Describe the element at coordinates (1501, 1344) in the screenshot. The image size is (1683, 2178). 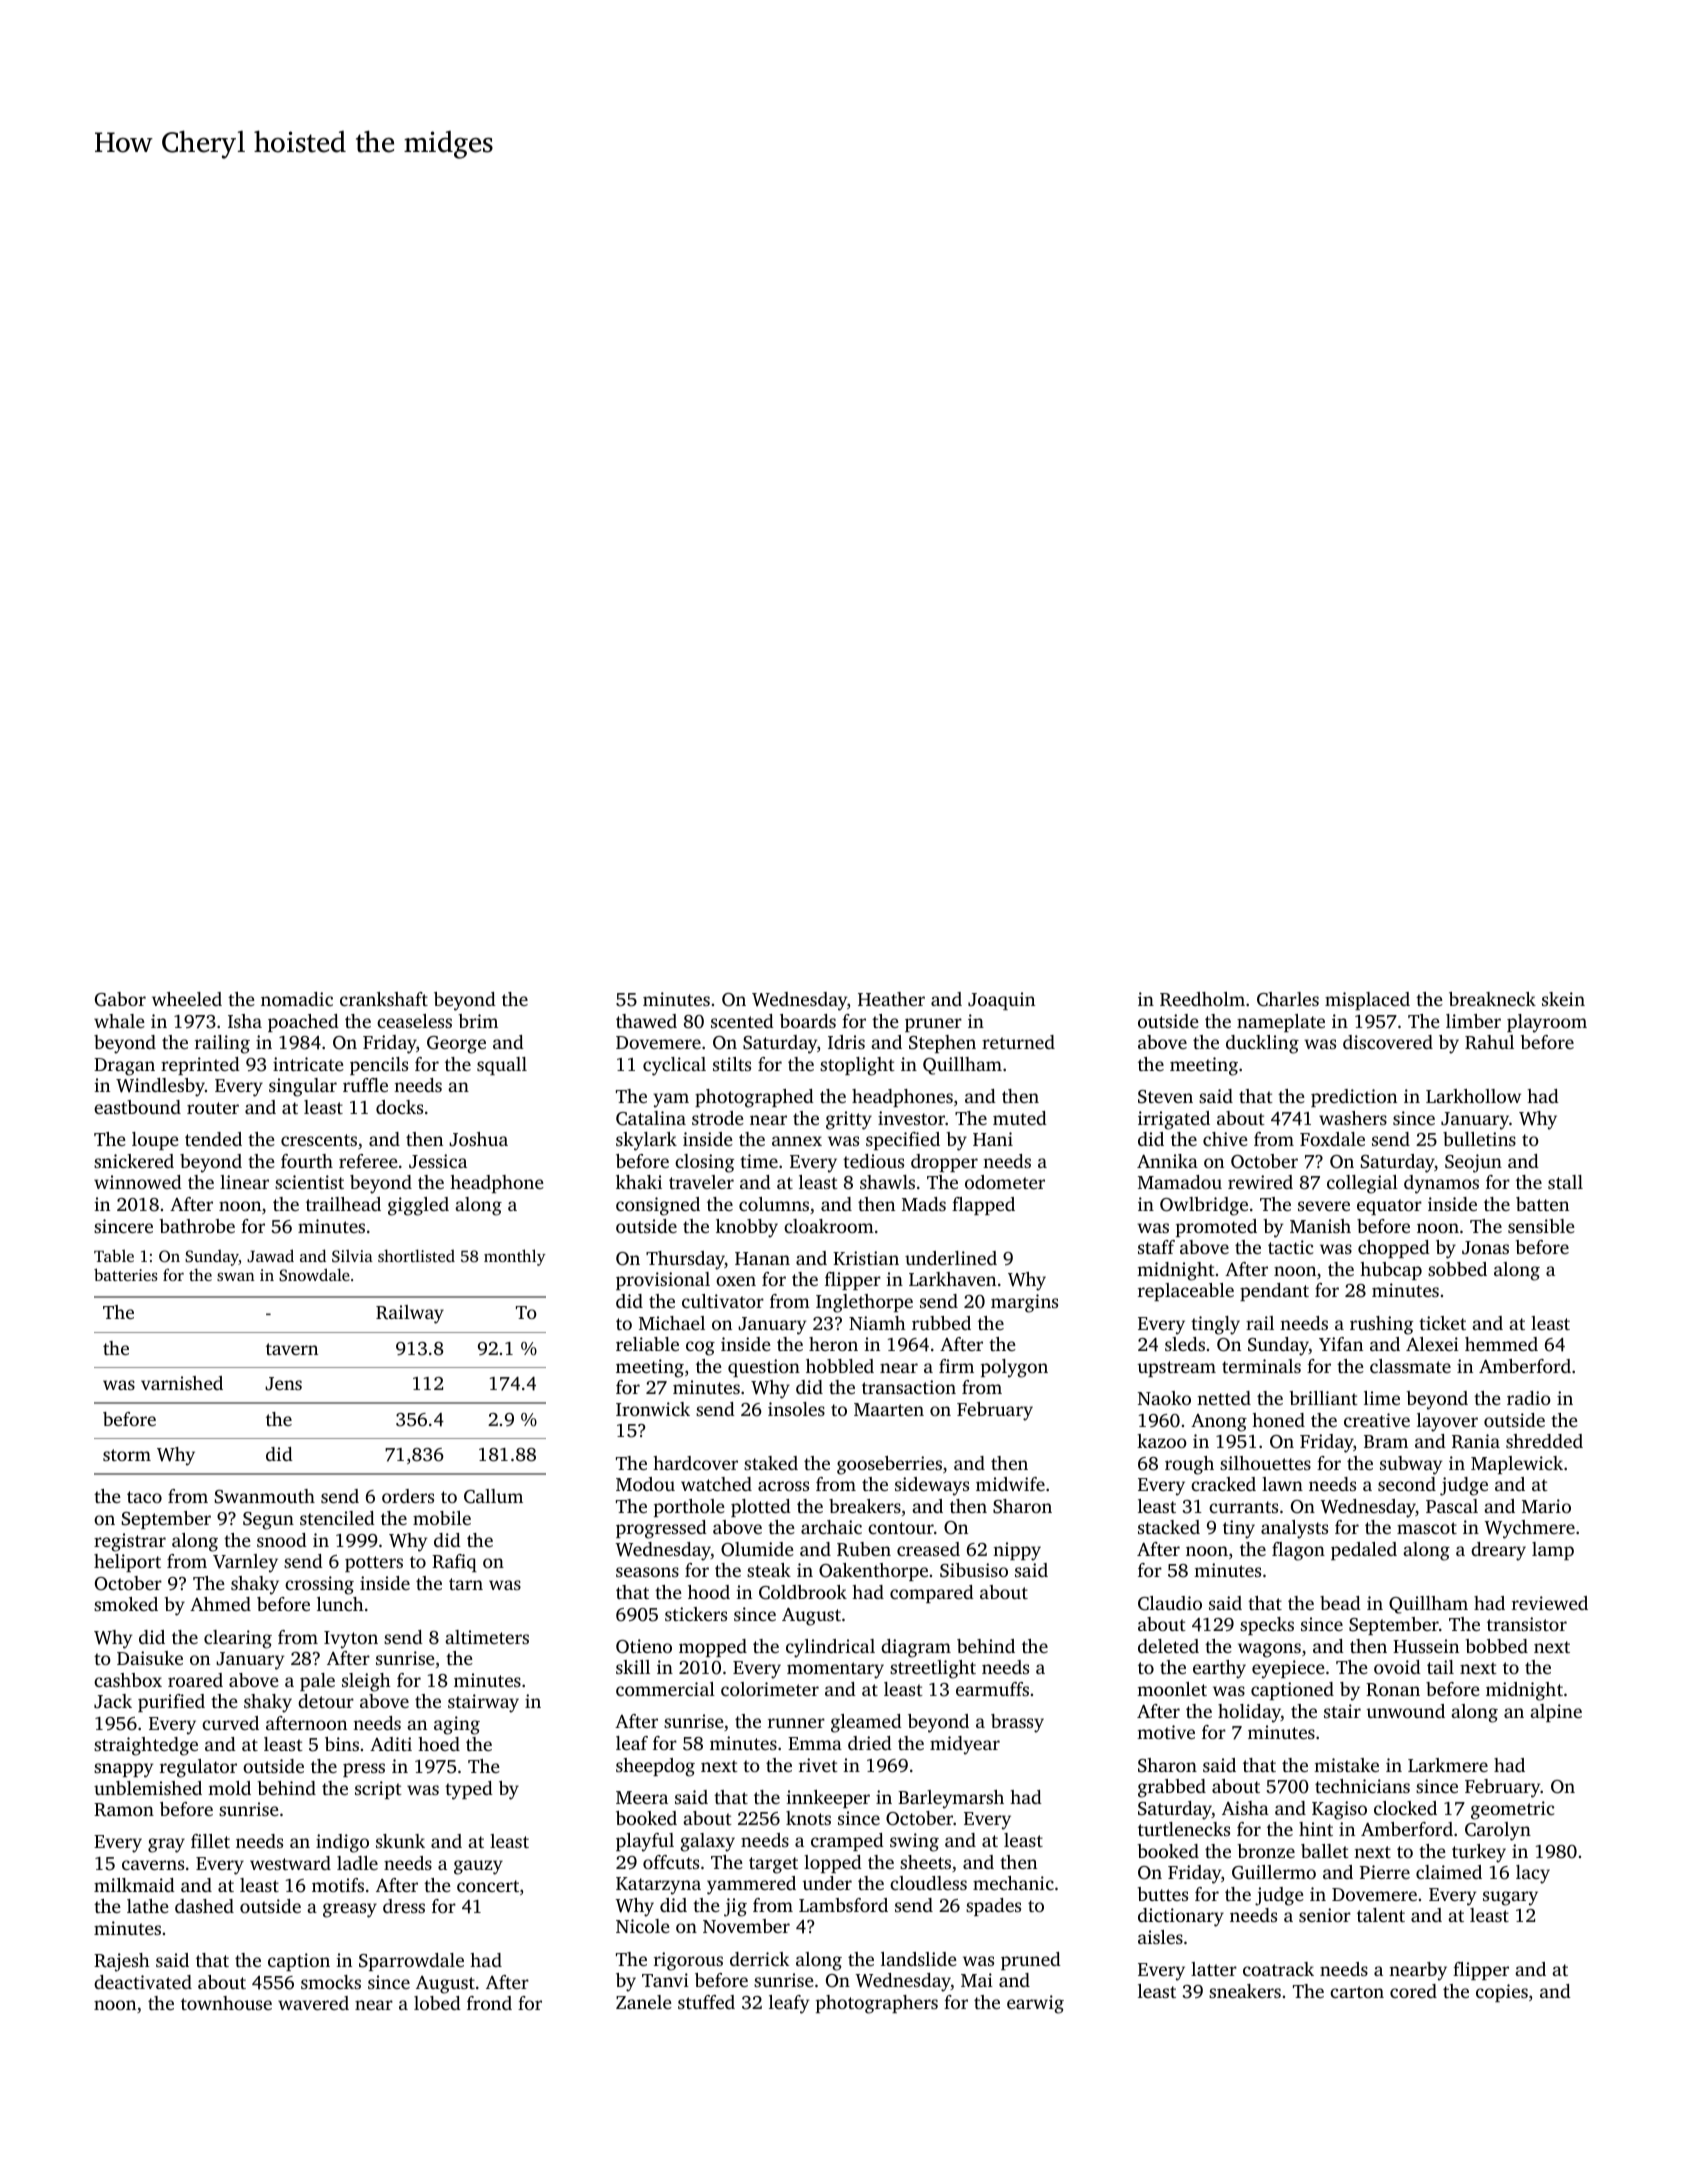
I see `hemmed` at that location.
